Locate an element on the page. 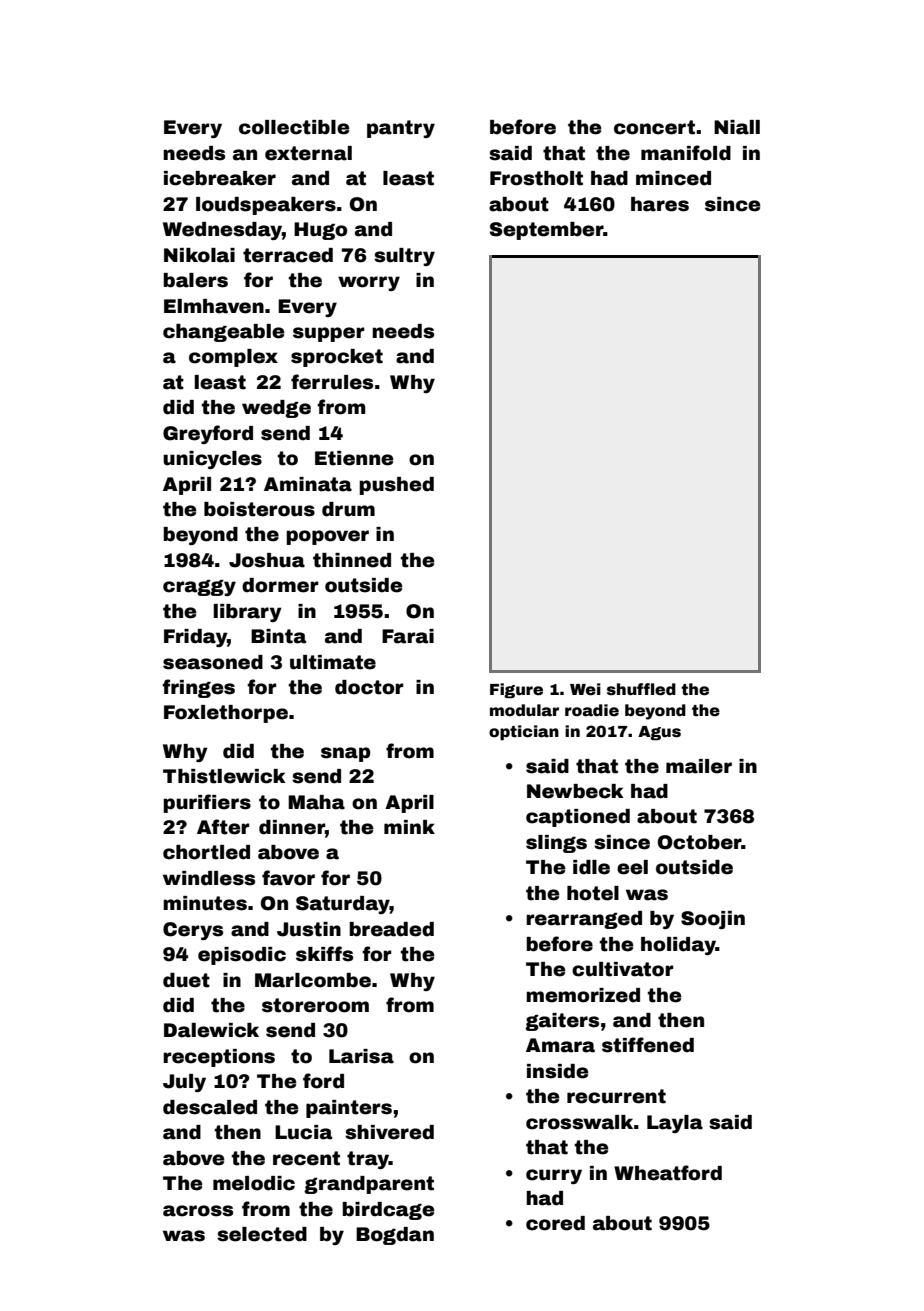 This page has width=924, height=1311. Frostholt is located at coordinates (536, 178).
